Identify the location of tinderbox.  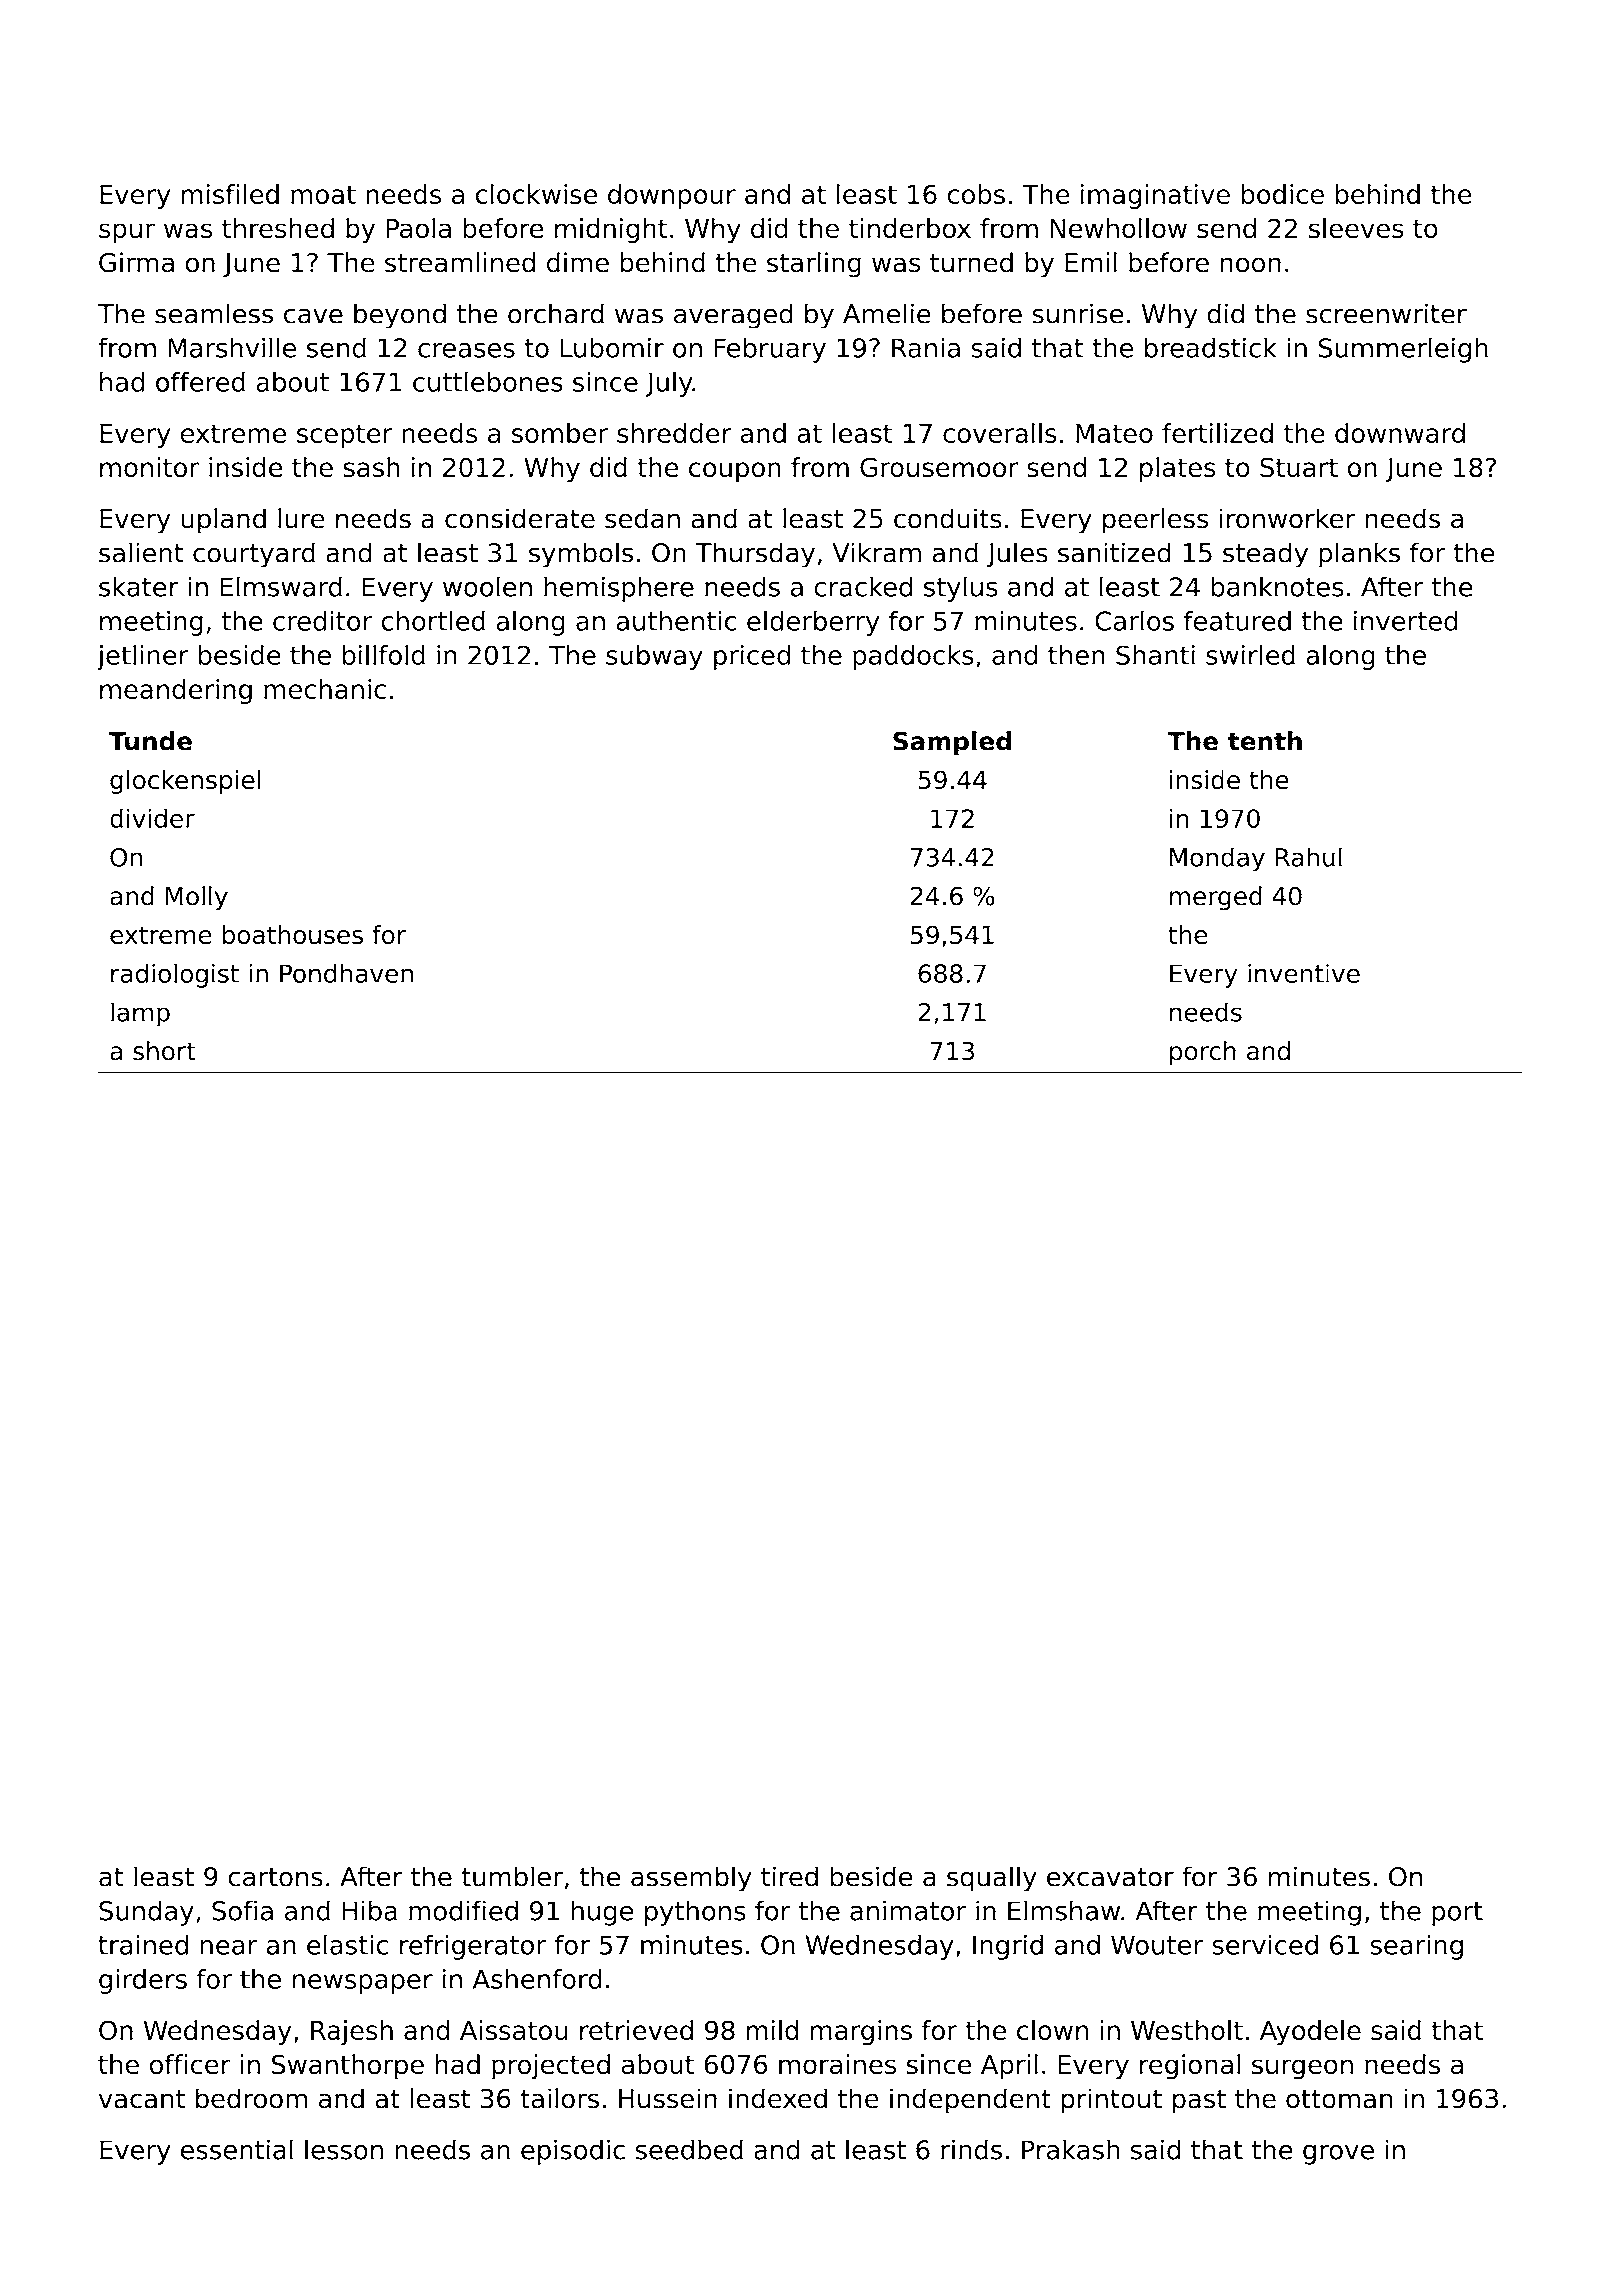
(910, 228).
